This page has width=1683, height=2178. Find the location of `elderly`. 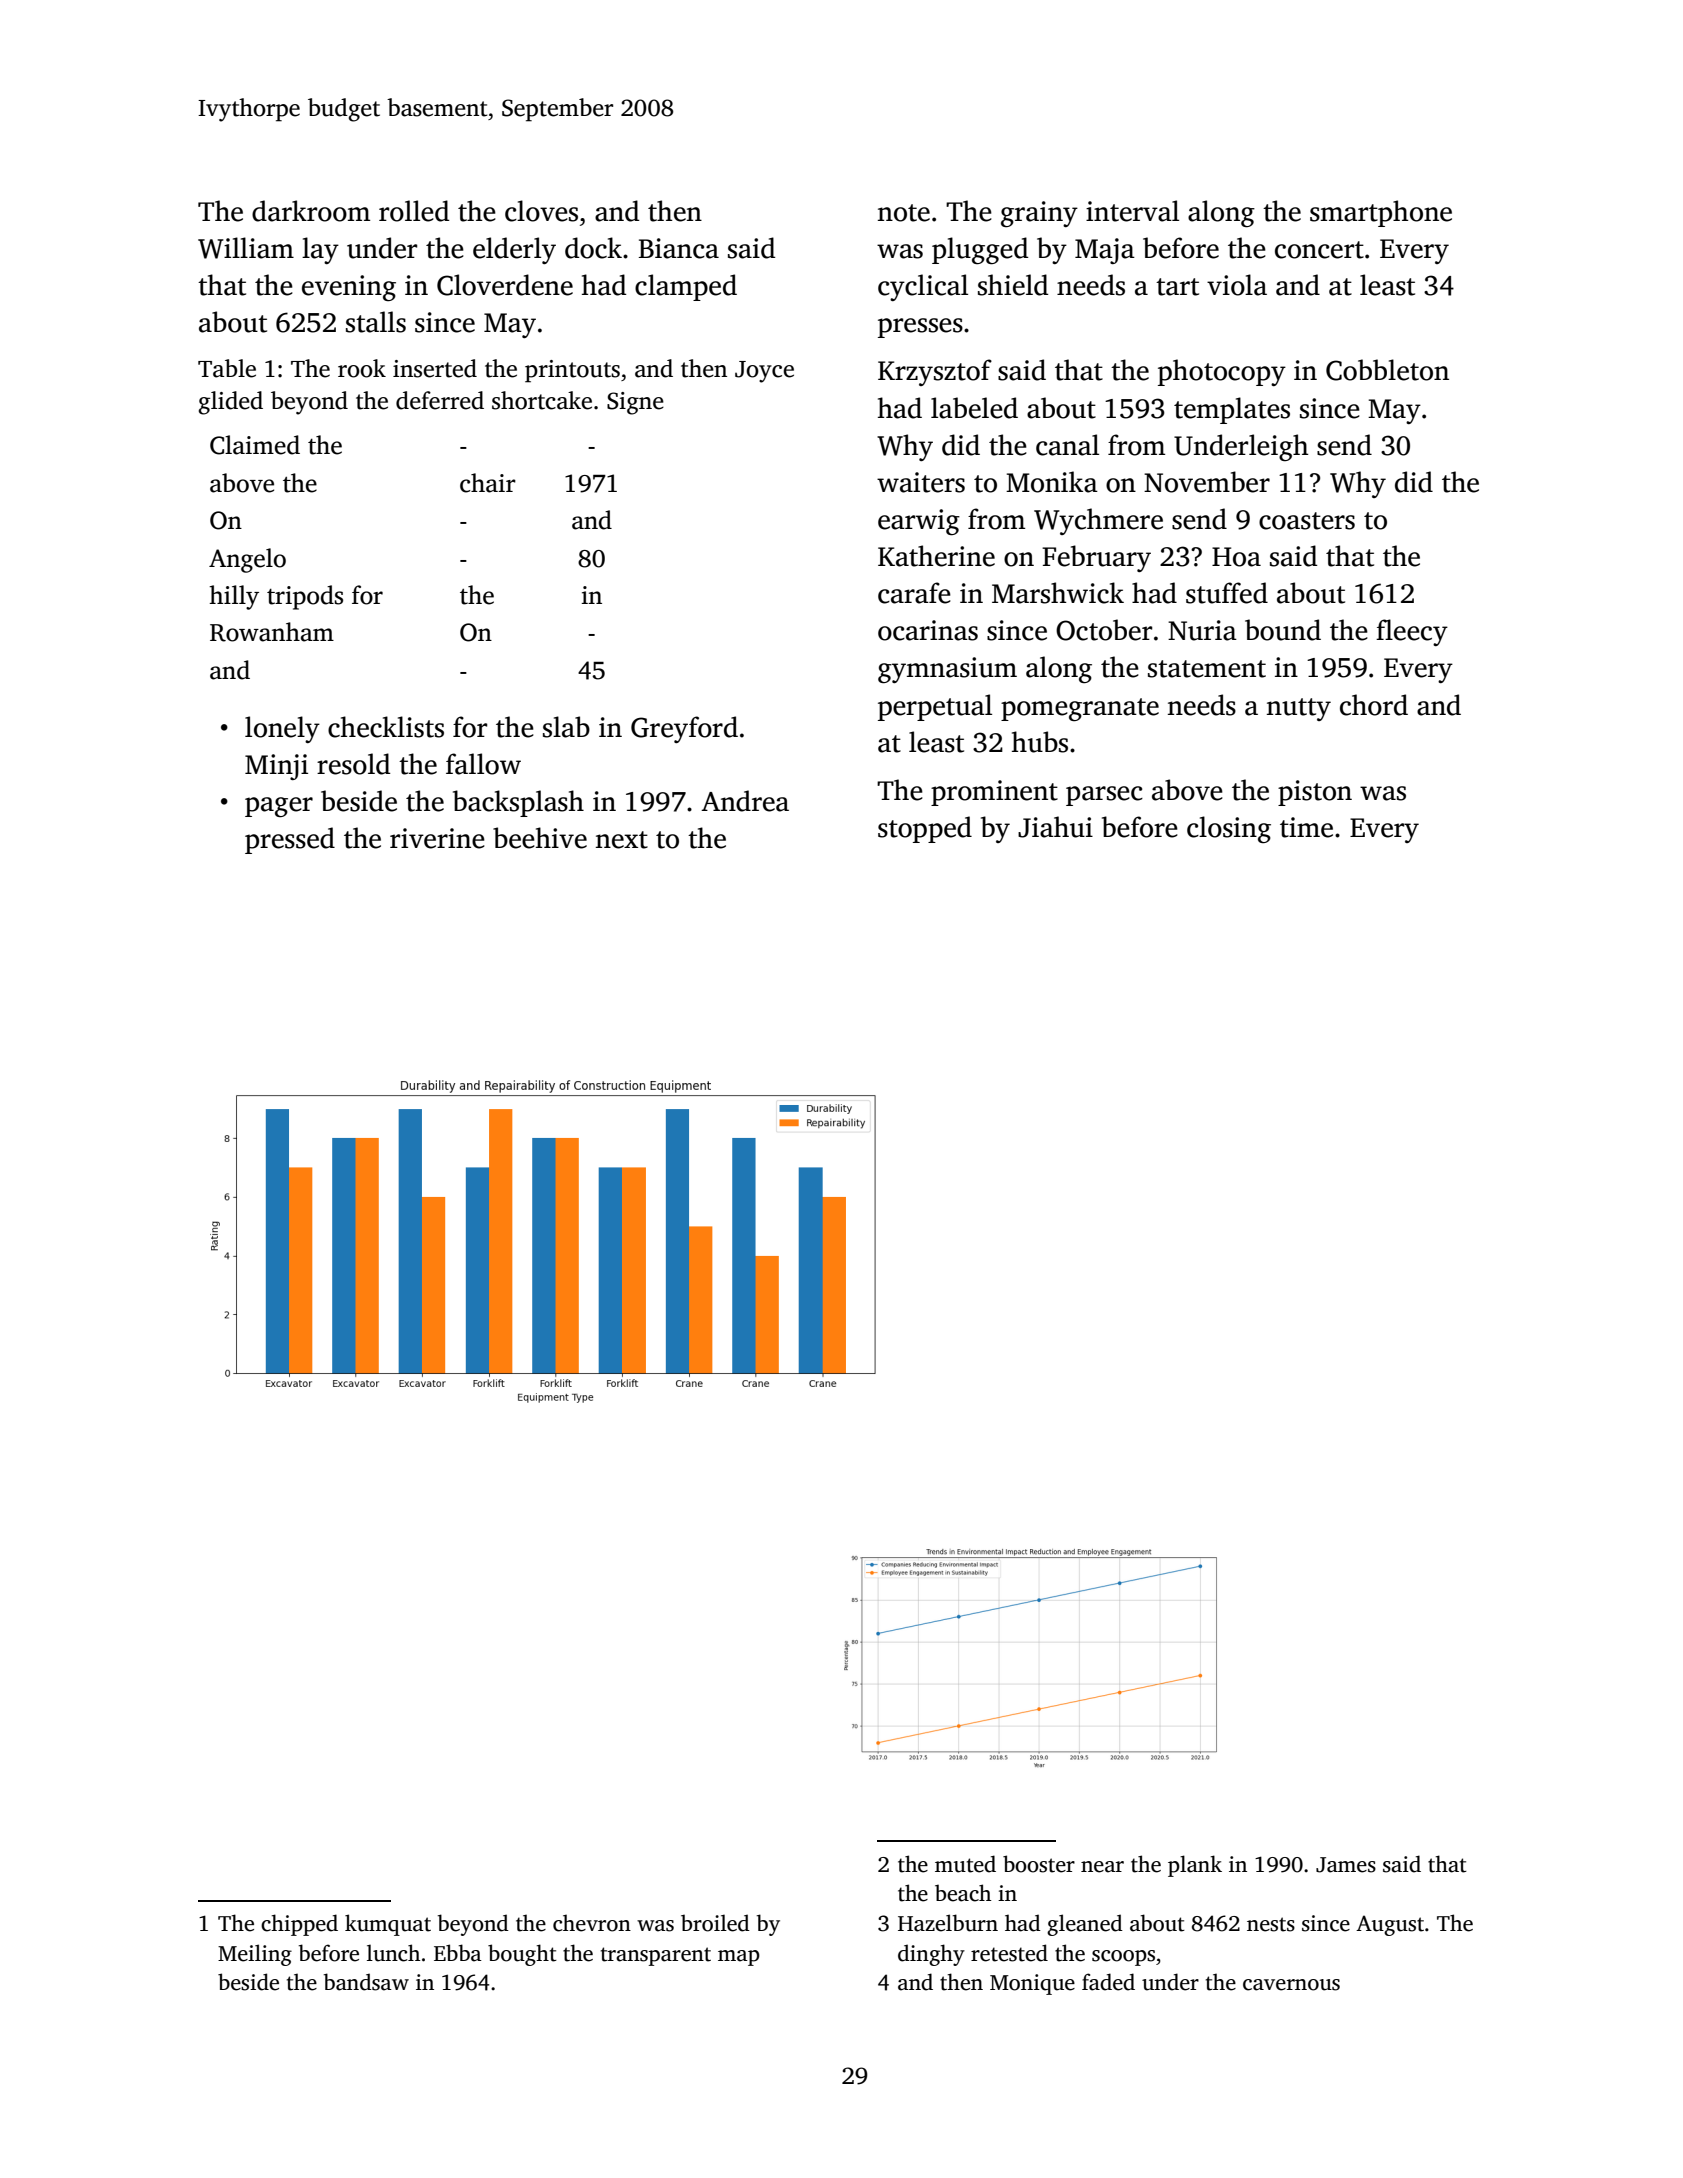

elderly is located at coordinates (514, 250).
